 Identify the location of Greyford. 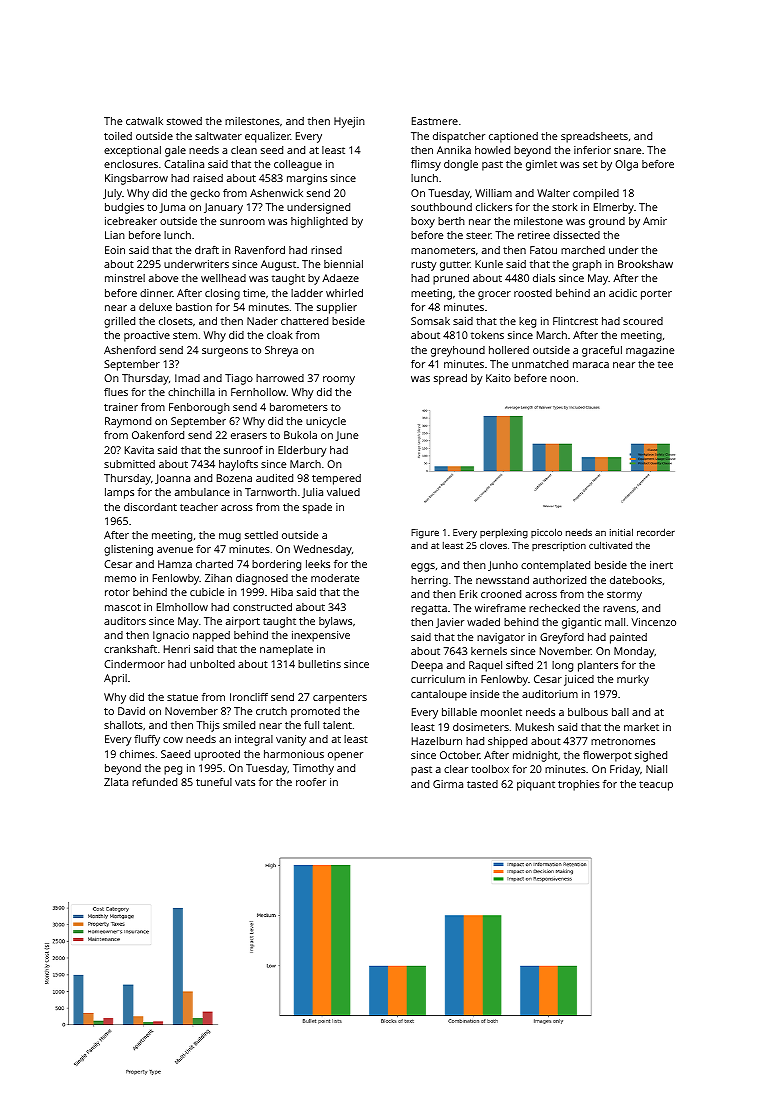
(562, 638).
